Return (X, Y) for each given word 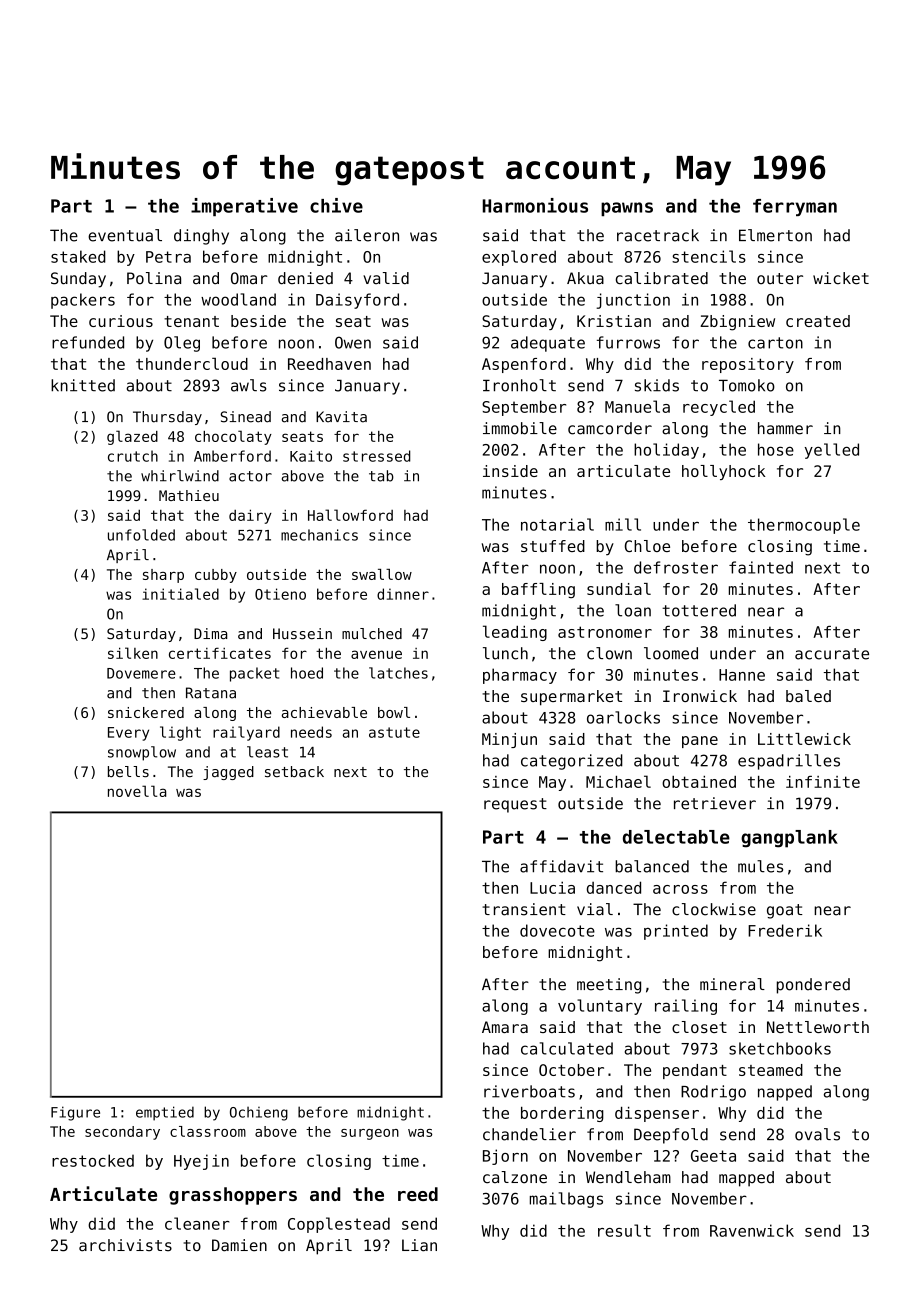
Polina (154, 278)
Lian (419, 1245)
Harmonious (535, 205)
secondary (122, 1133)
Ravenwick (752, 1230)
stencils (709, 256)
